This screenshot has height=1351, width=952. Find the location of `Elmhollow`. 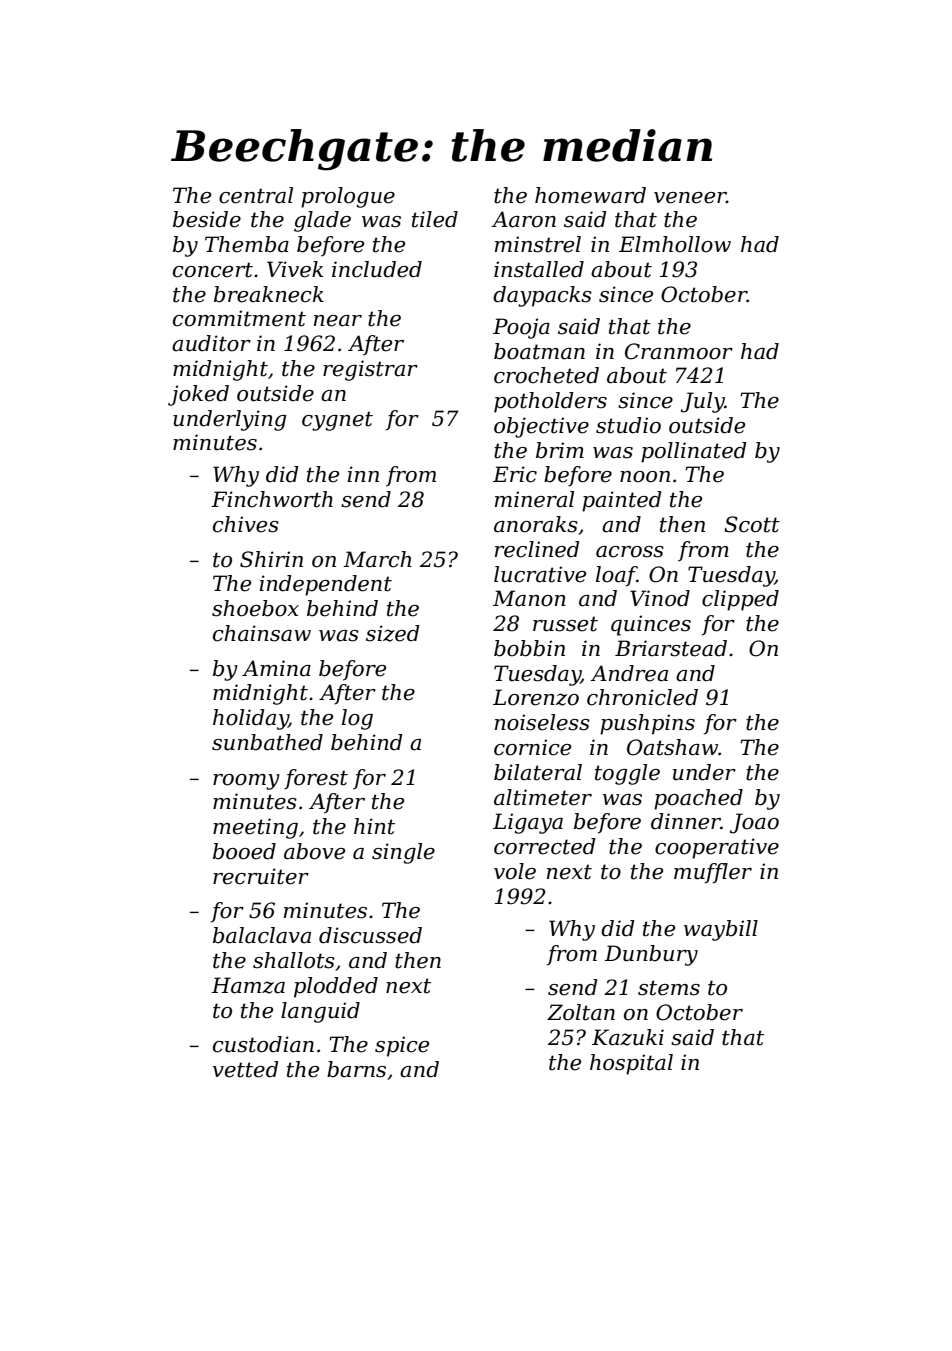

Elmhollow is located at coordinates (675, 244).
